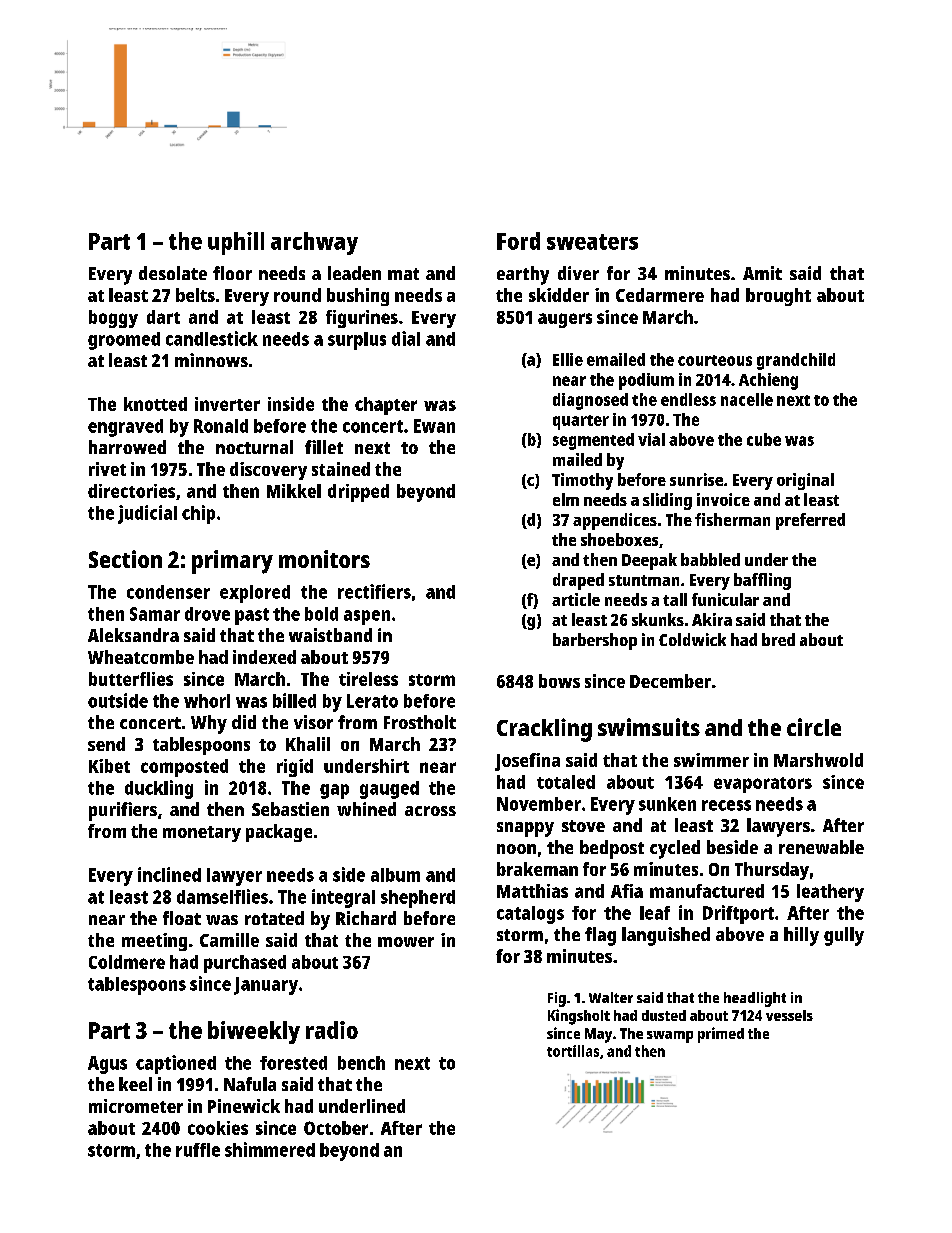 The width and height of the screenshot is (952, 1233). Describe the element at coordinates (755, 999) in the screenshot. I see `headlight` at that location.
